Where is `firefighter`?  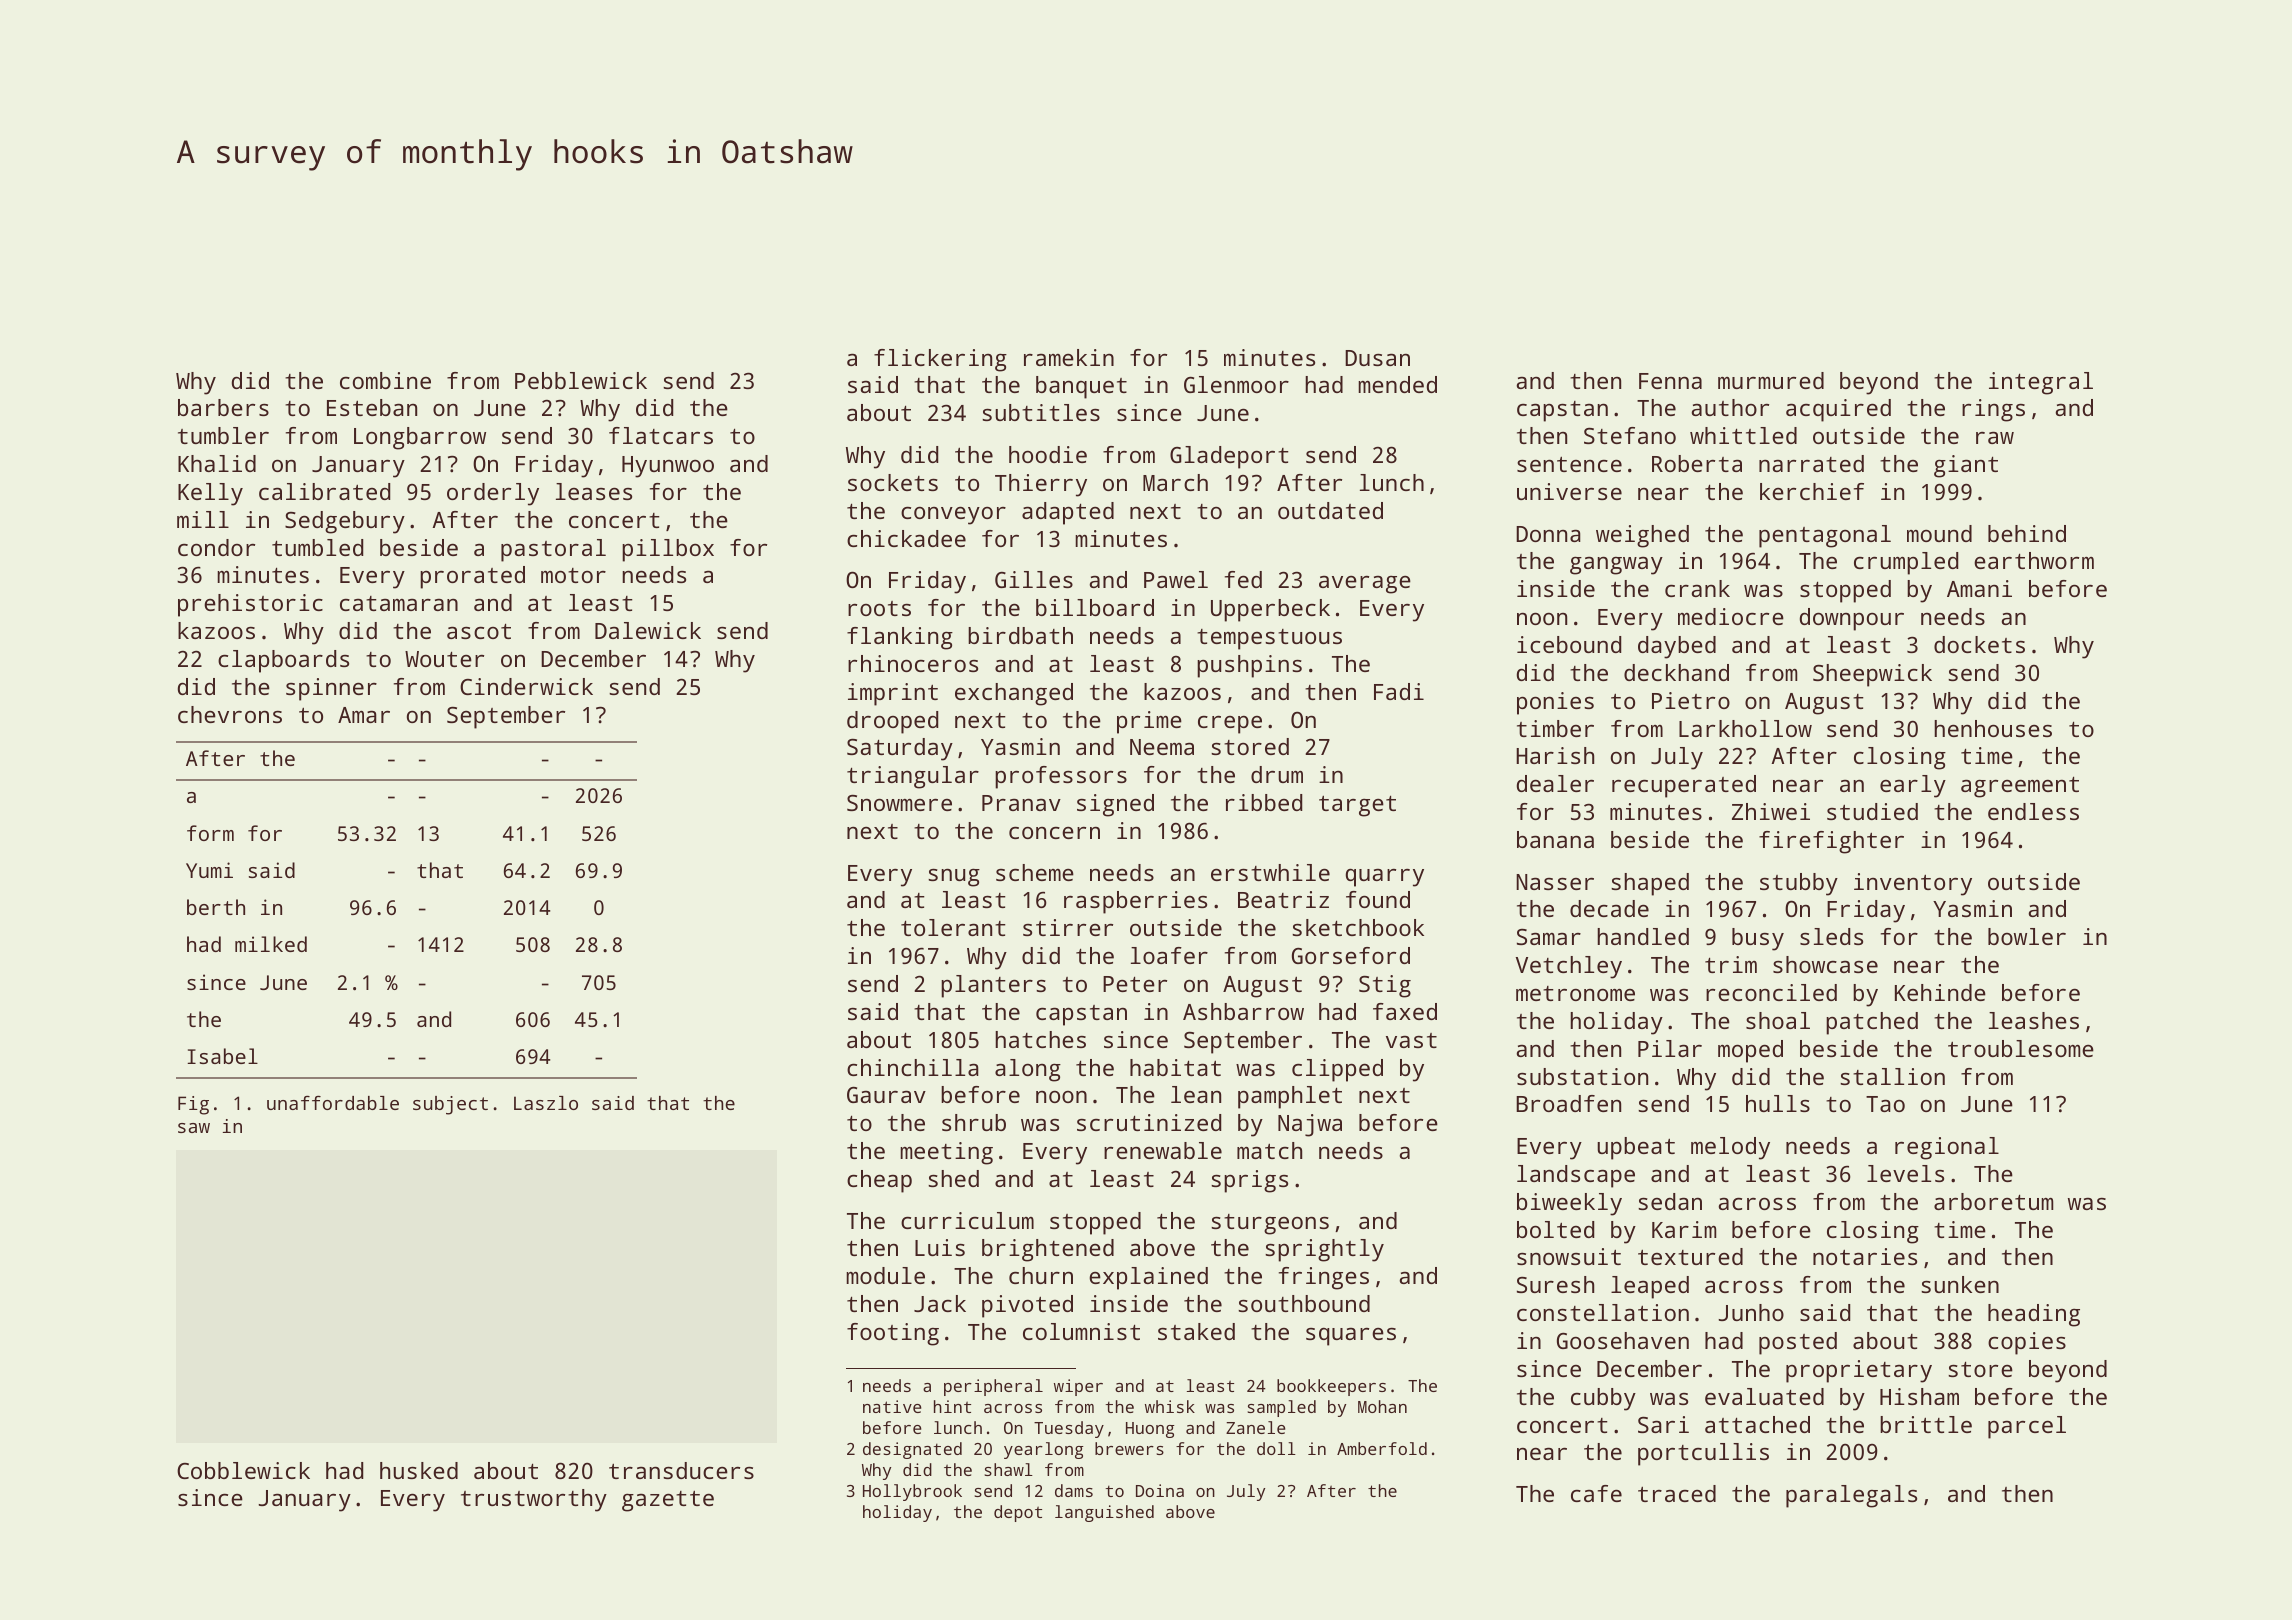
firefighter is located at coordinates (1831, 842).
